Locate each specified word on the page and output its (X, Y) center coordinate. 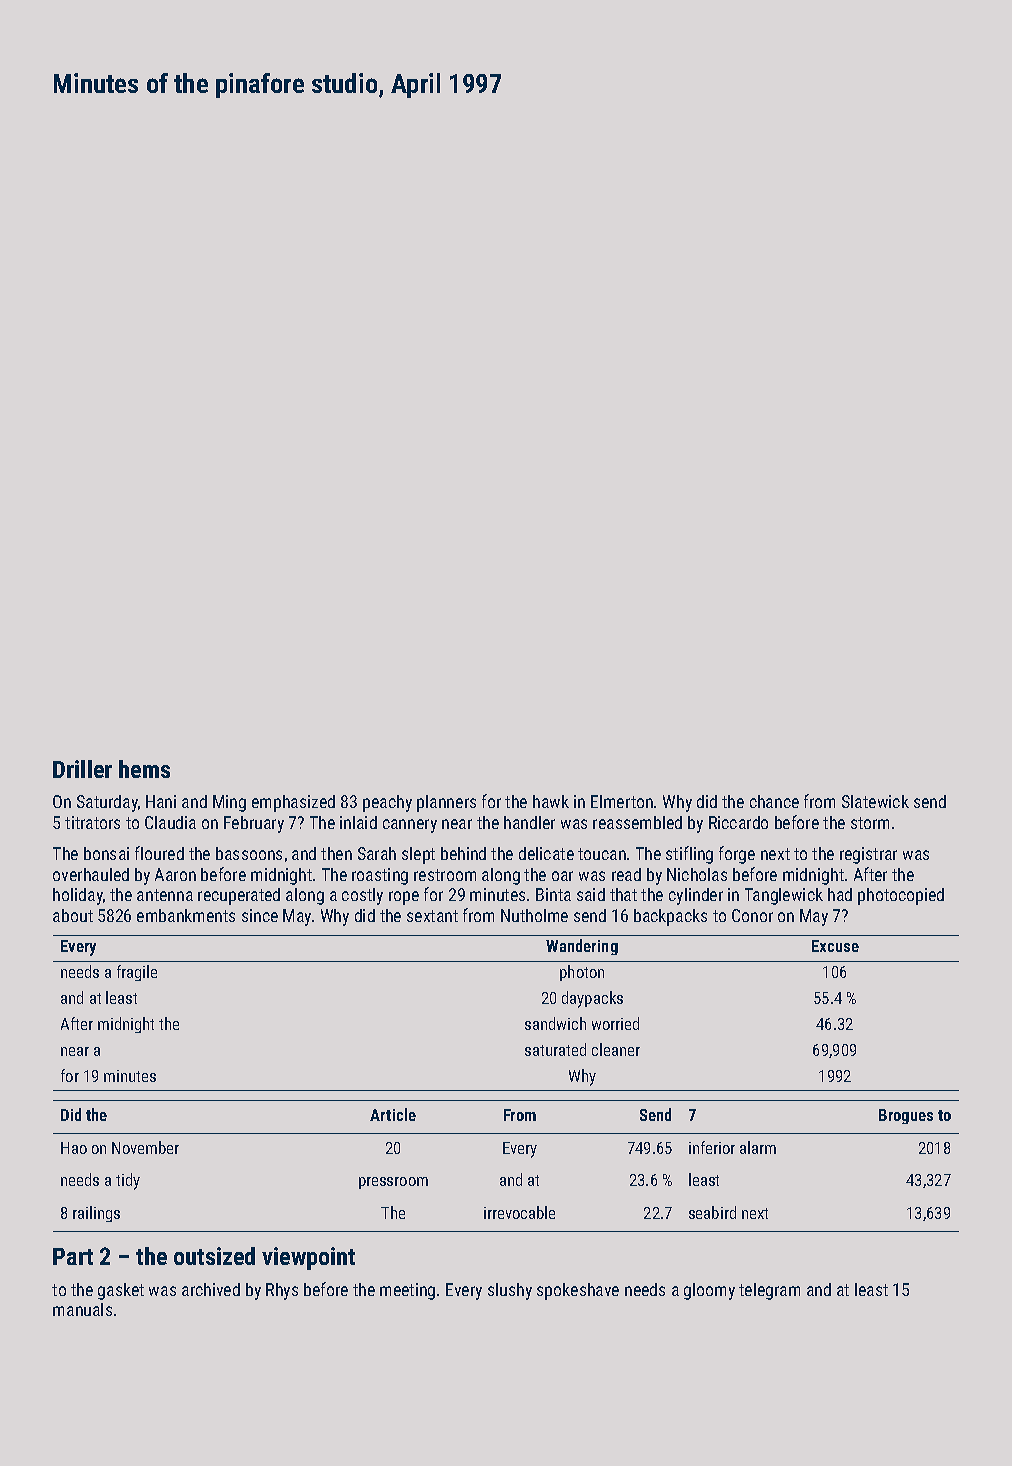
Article (393, 1114)
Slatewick (875, 801)
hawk (551, 801)
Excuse (835, 946)
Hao (74, 1148)
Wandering (582, 947)
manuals (82, 1309)
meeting (407, 1291)
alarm (758, 1147)
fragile (137, 973)
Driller (82, 769)
